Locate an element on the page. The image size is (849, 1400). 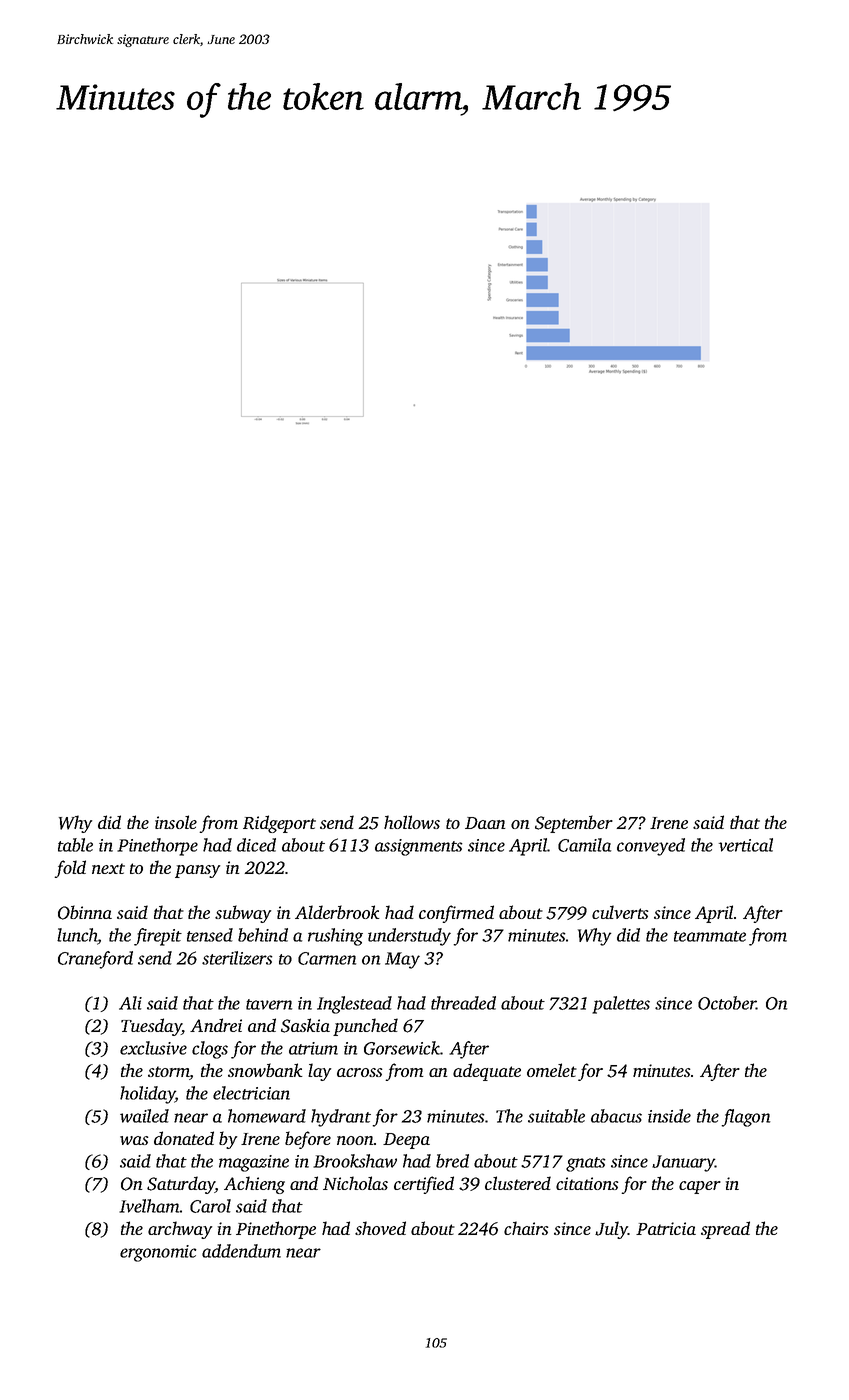
Craneford is located at coordinates (95, 960).
